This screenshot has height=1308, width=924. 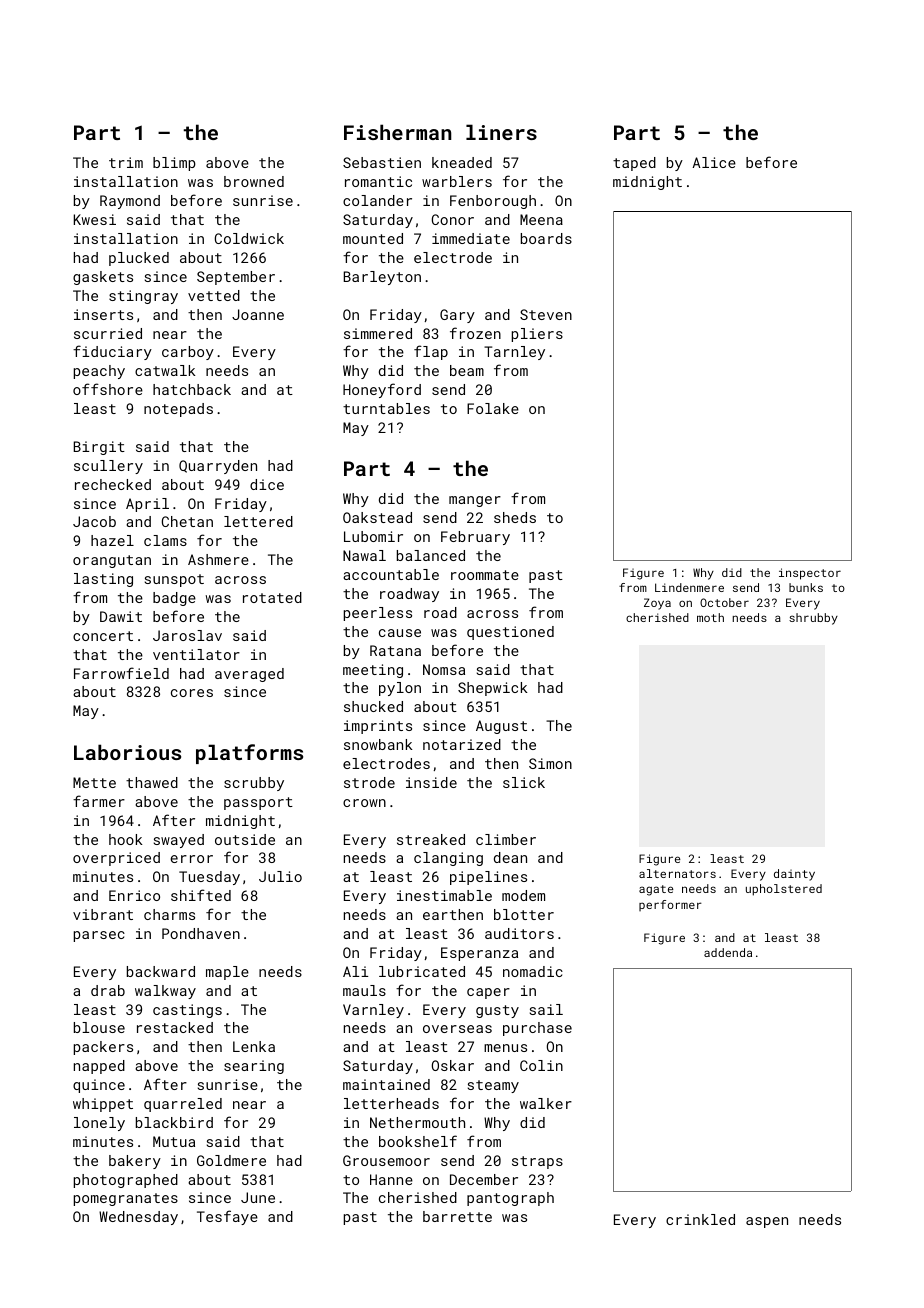 I want to click on taped, so click(x=634, y=164).
